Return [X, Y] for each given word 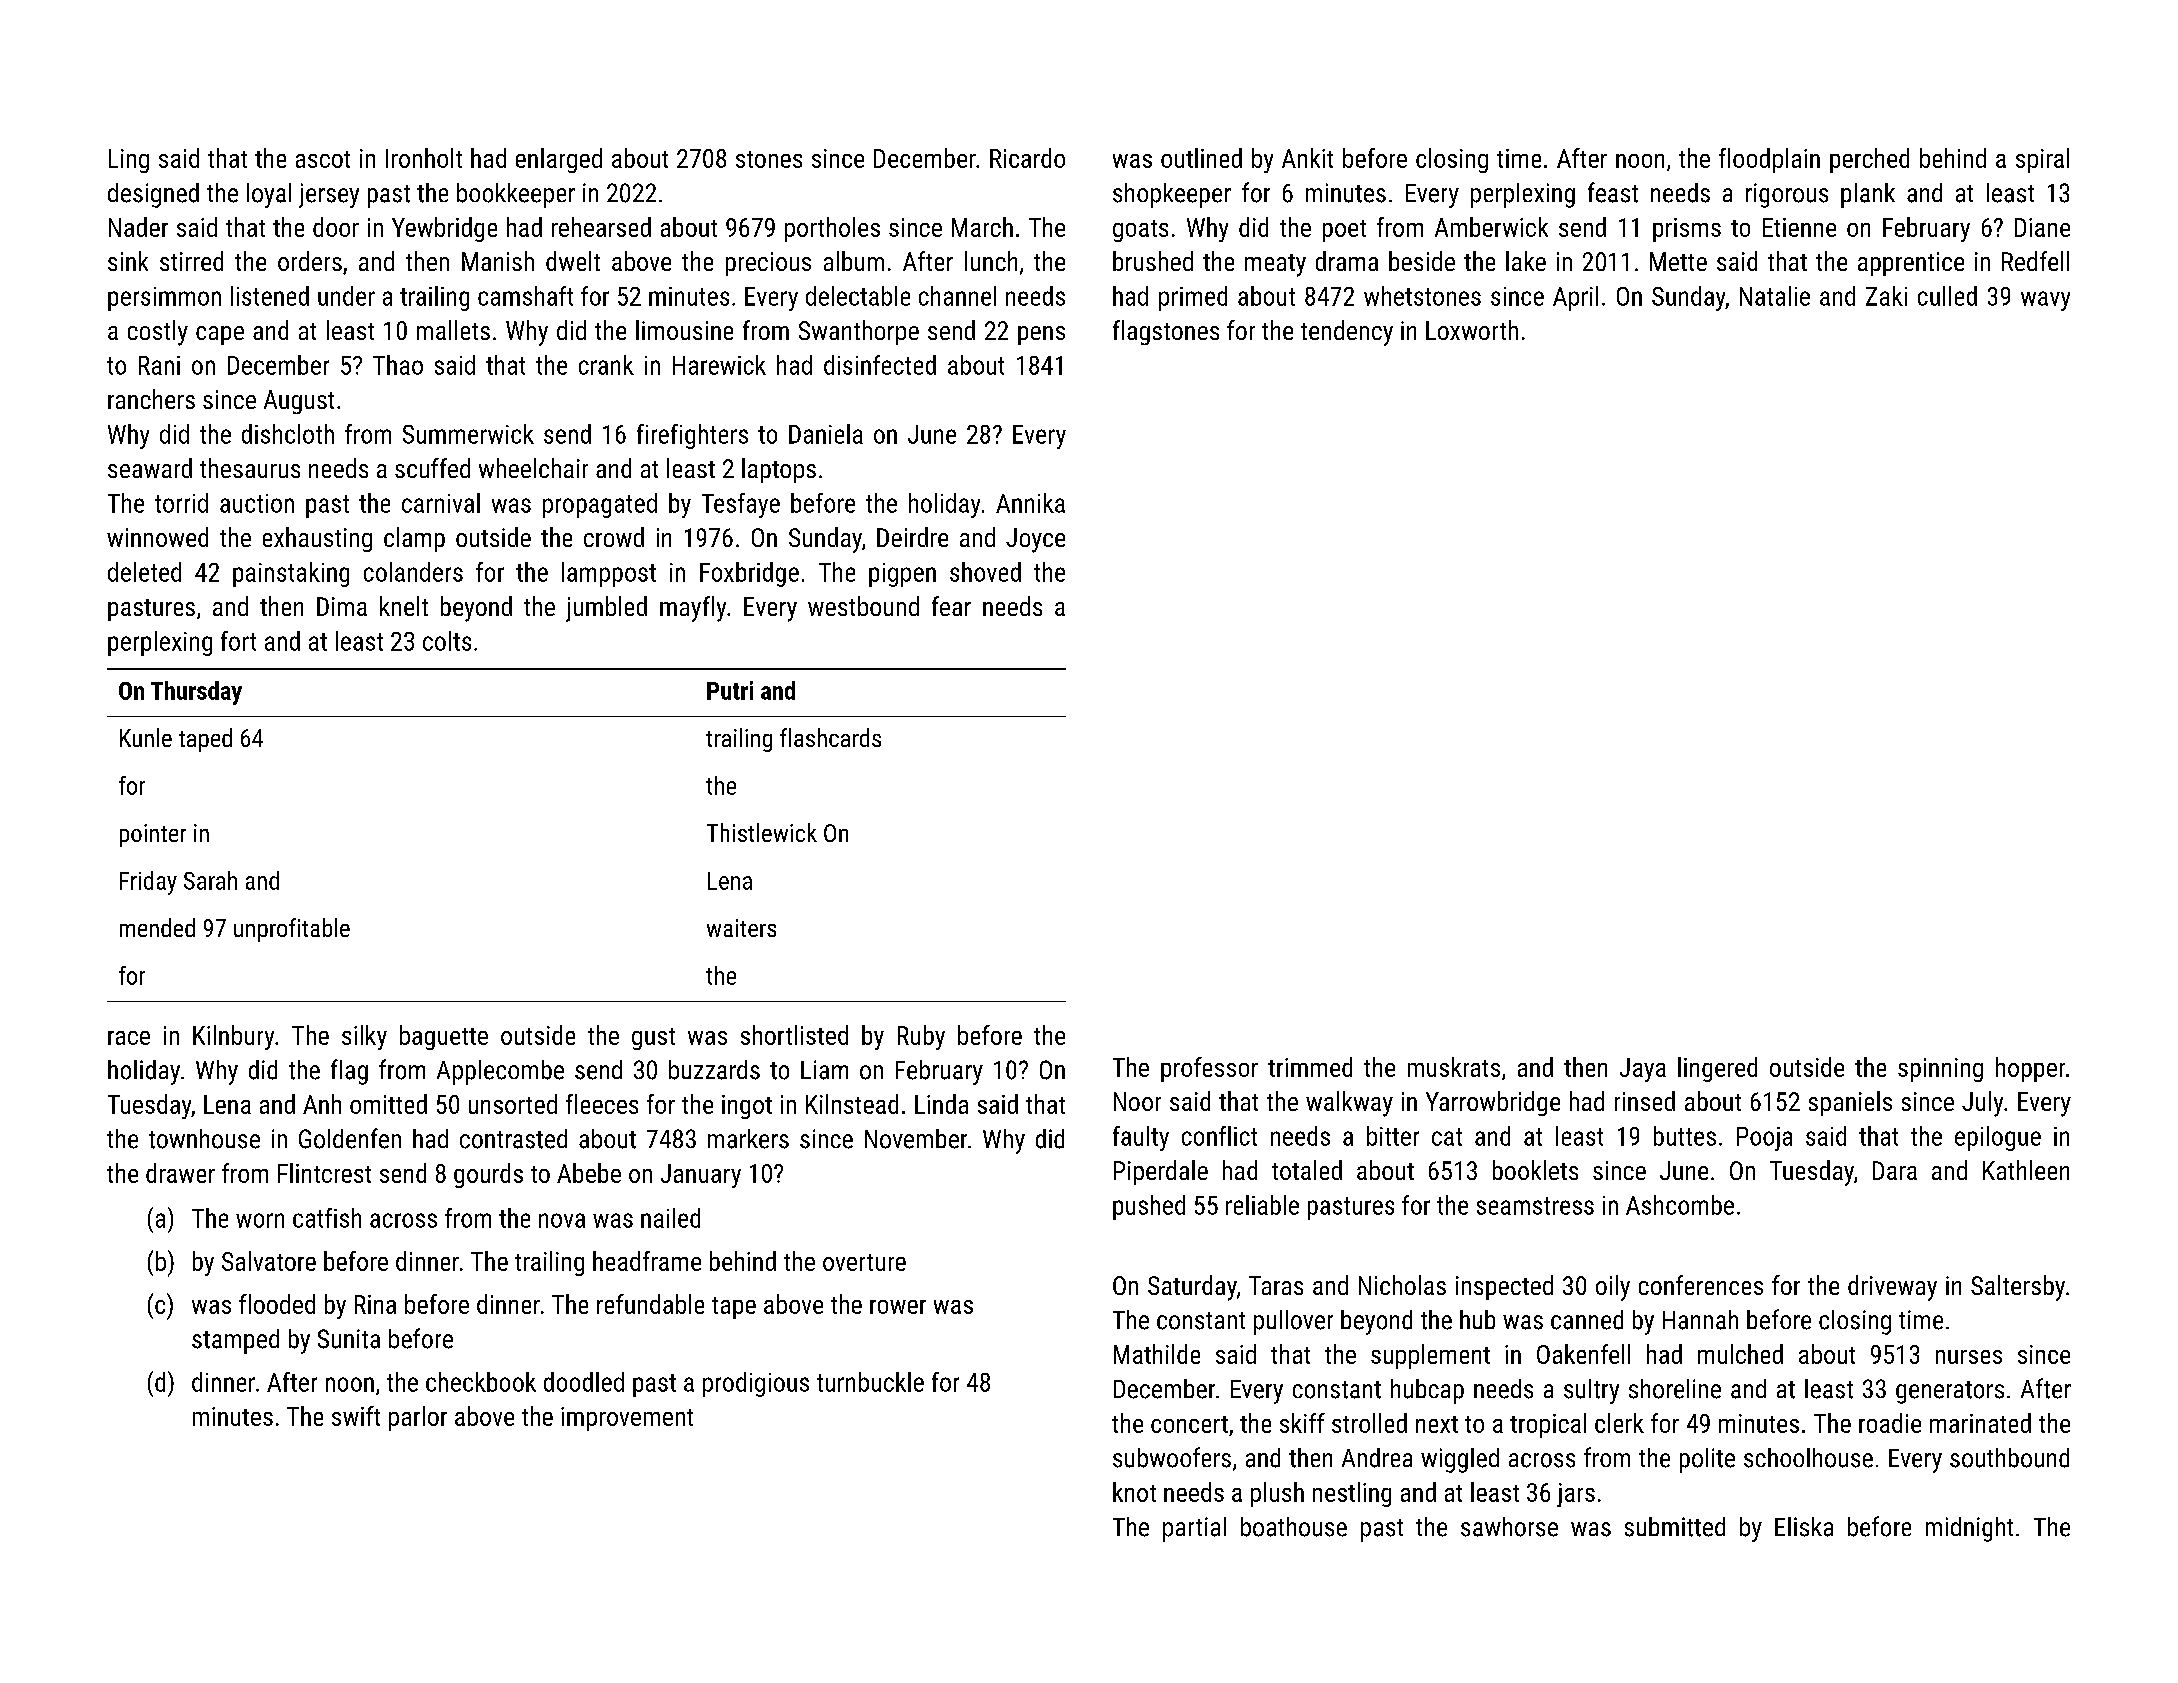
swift [356, 1416]
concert [1189, 1424]
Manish [498, 261]
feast [1613, 192]
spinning [1940, 1070]
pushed [1149, 1207]
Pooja [1764, 1139]
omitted [388, 1104]
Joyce [1035, 540]
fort [238, 641]
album [854, 261]
